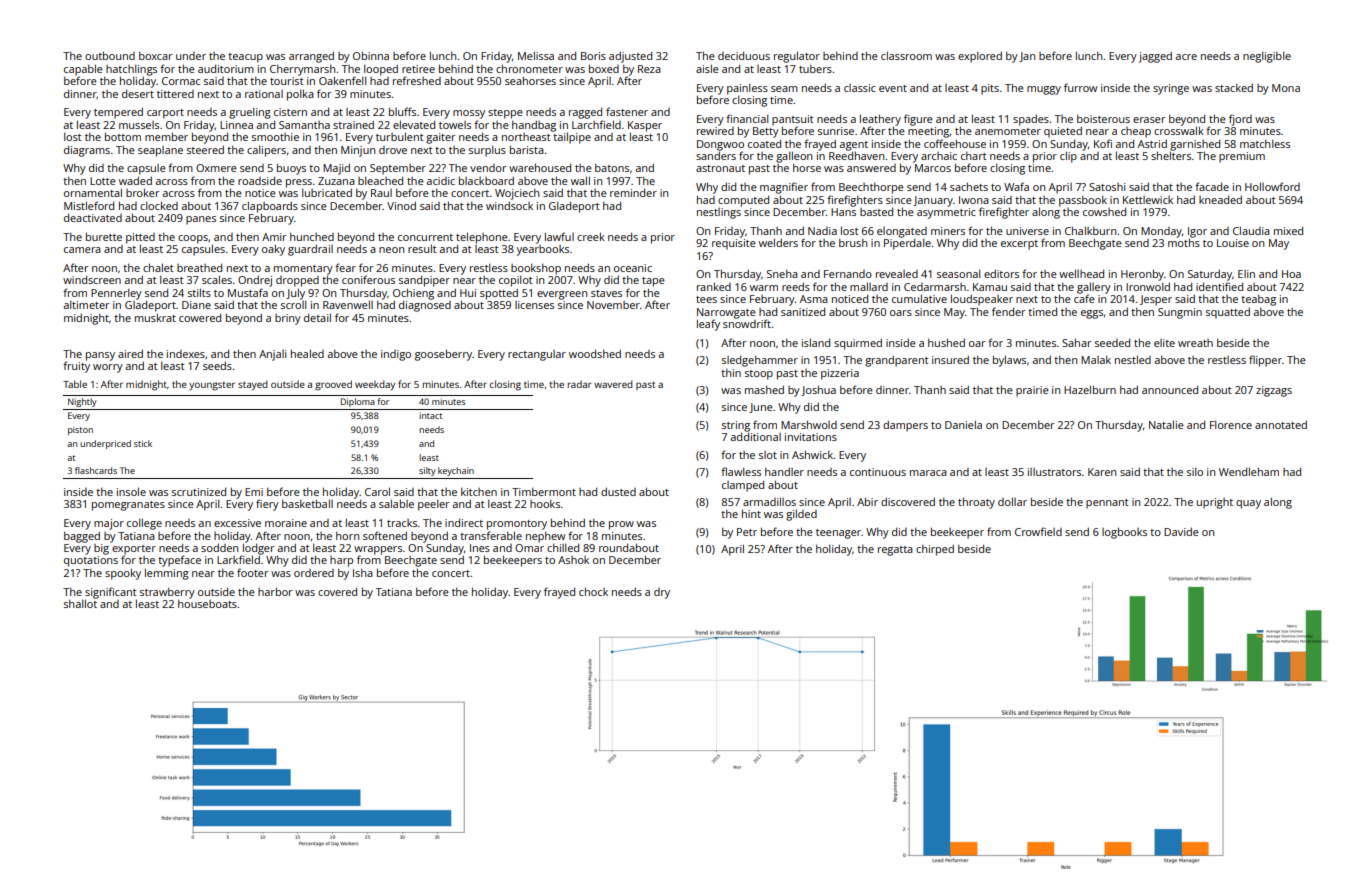 The image size is (1372, 887). Describe the element at coordinates (1181, 531) in the page. I see `Davide` at that location.
